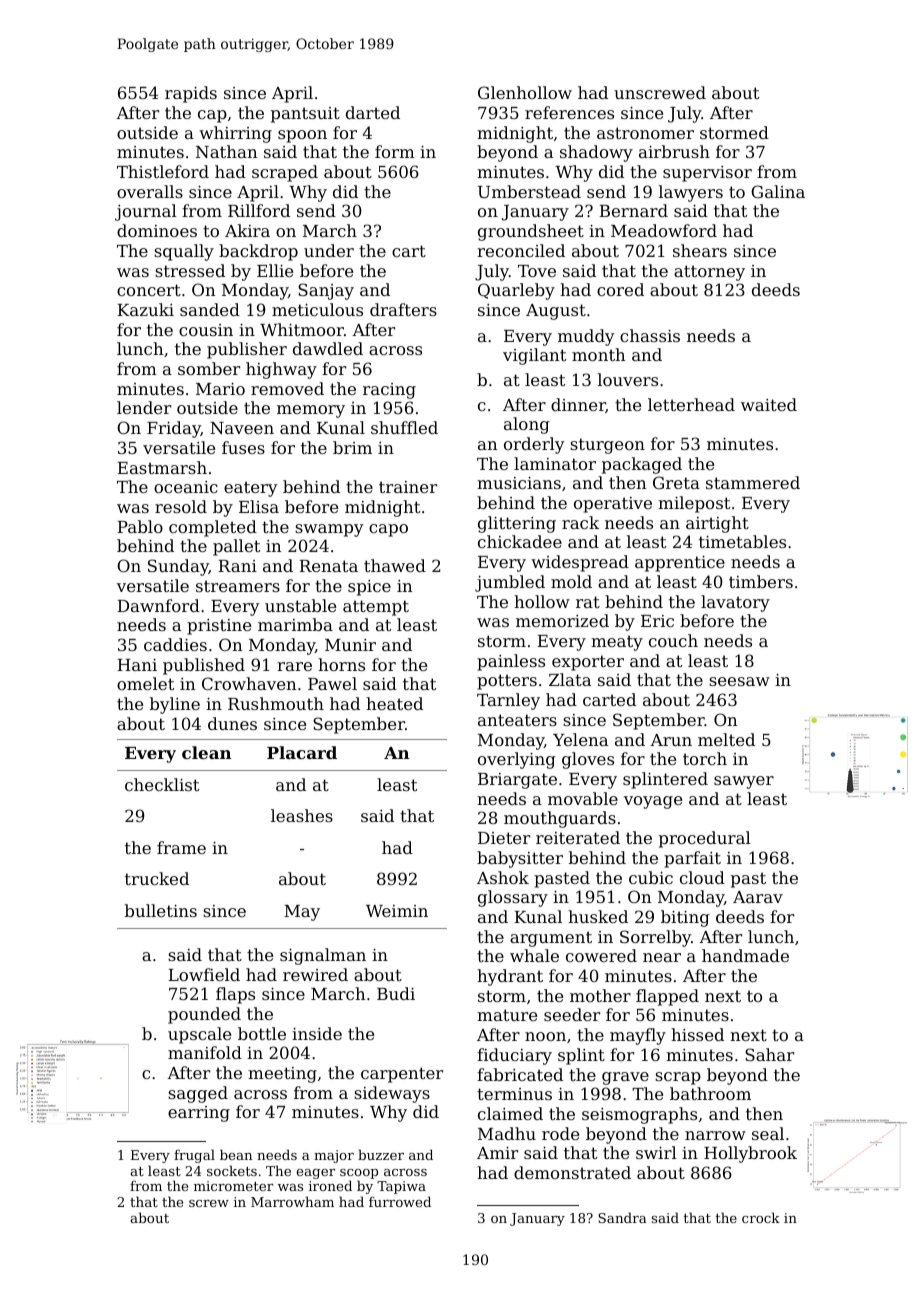 The height and width of the screenshot is (1308, 924). What do you see at coordinates (569, 112) in the screenshot?
I see `references` at bounding box center [569, 112].
